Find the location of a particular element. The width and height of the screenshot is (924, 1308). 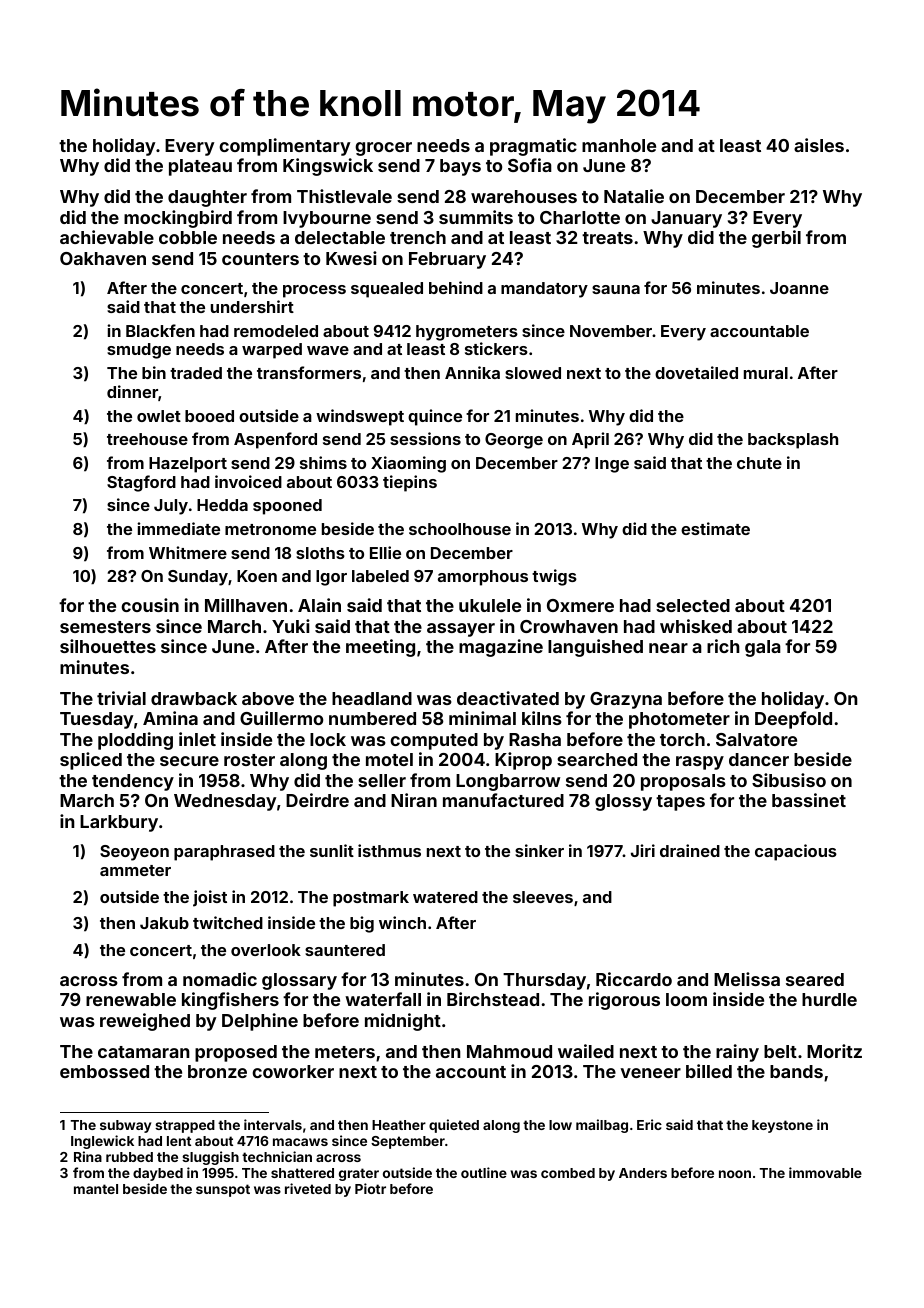

pragmatic is located at coordinates (533, 147).
